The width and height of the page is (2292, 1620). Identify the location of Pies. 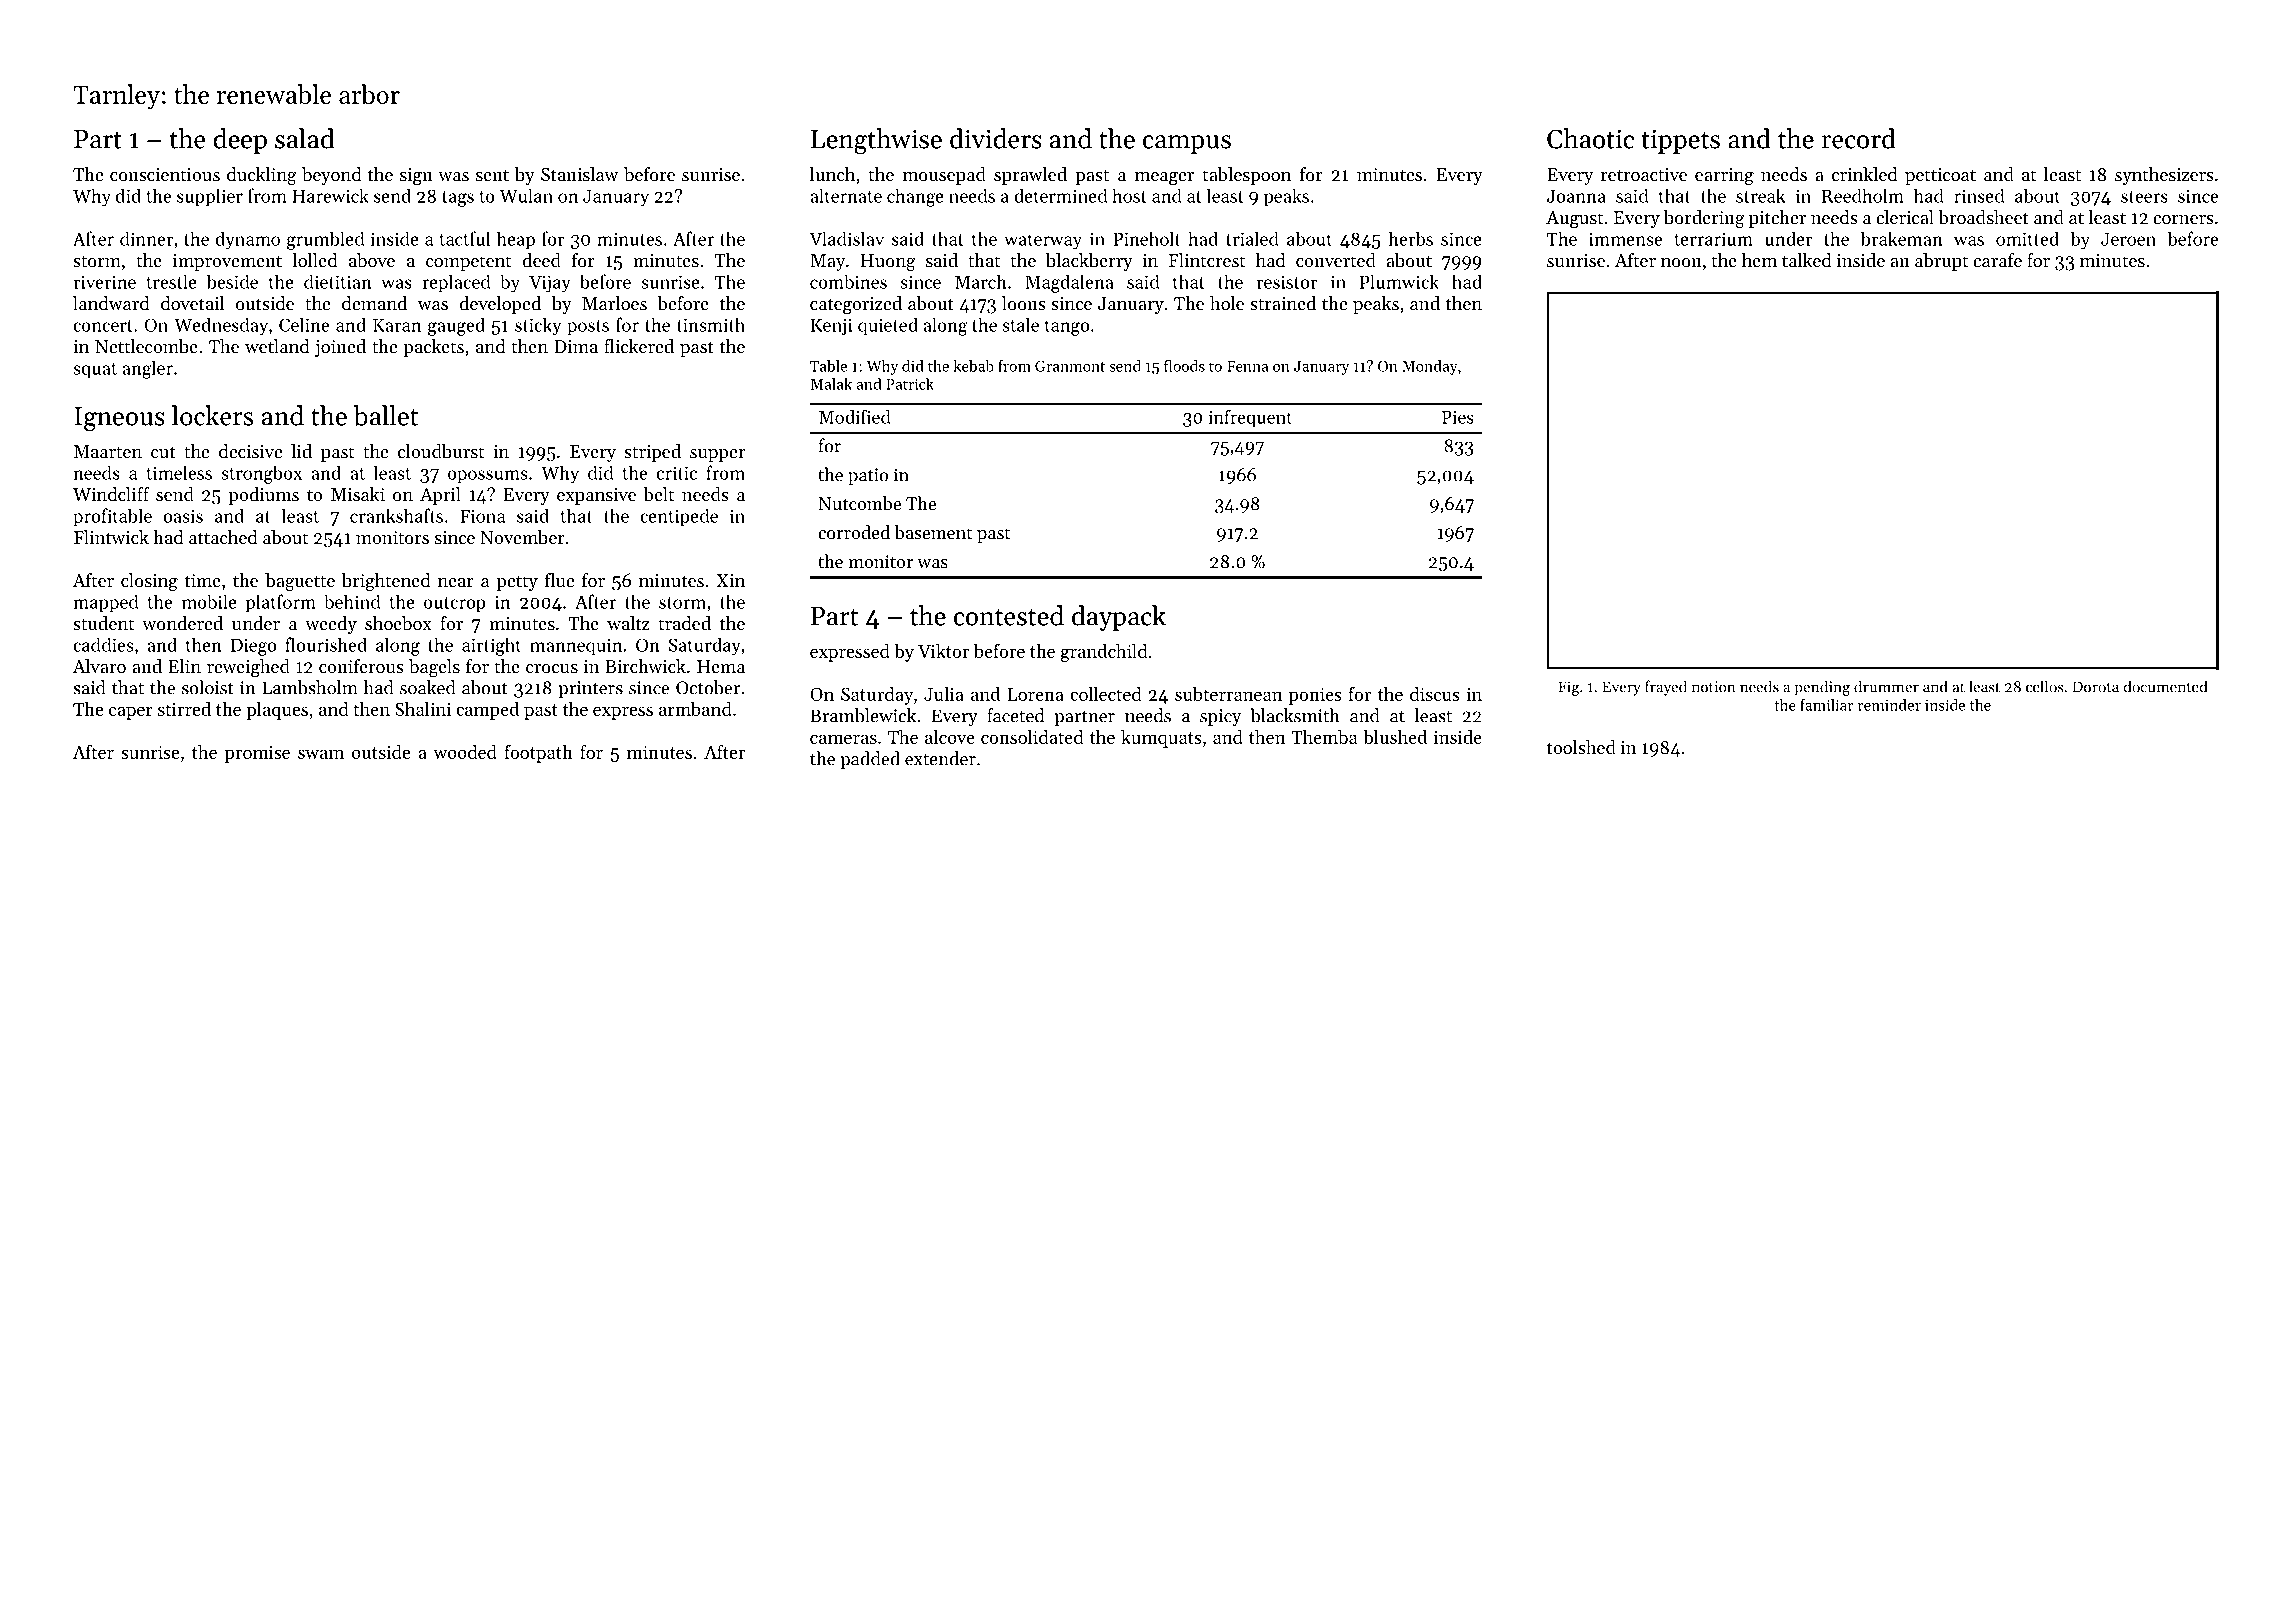
(1458, 417).
